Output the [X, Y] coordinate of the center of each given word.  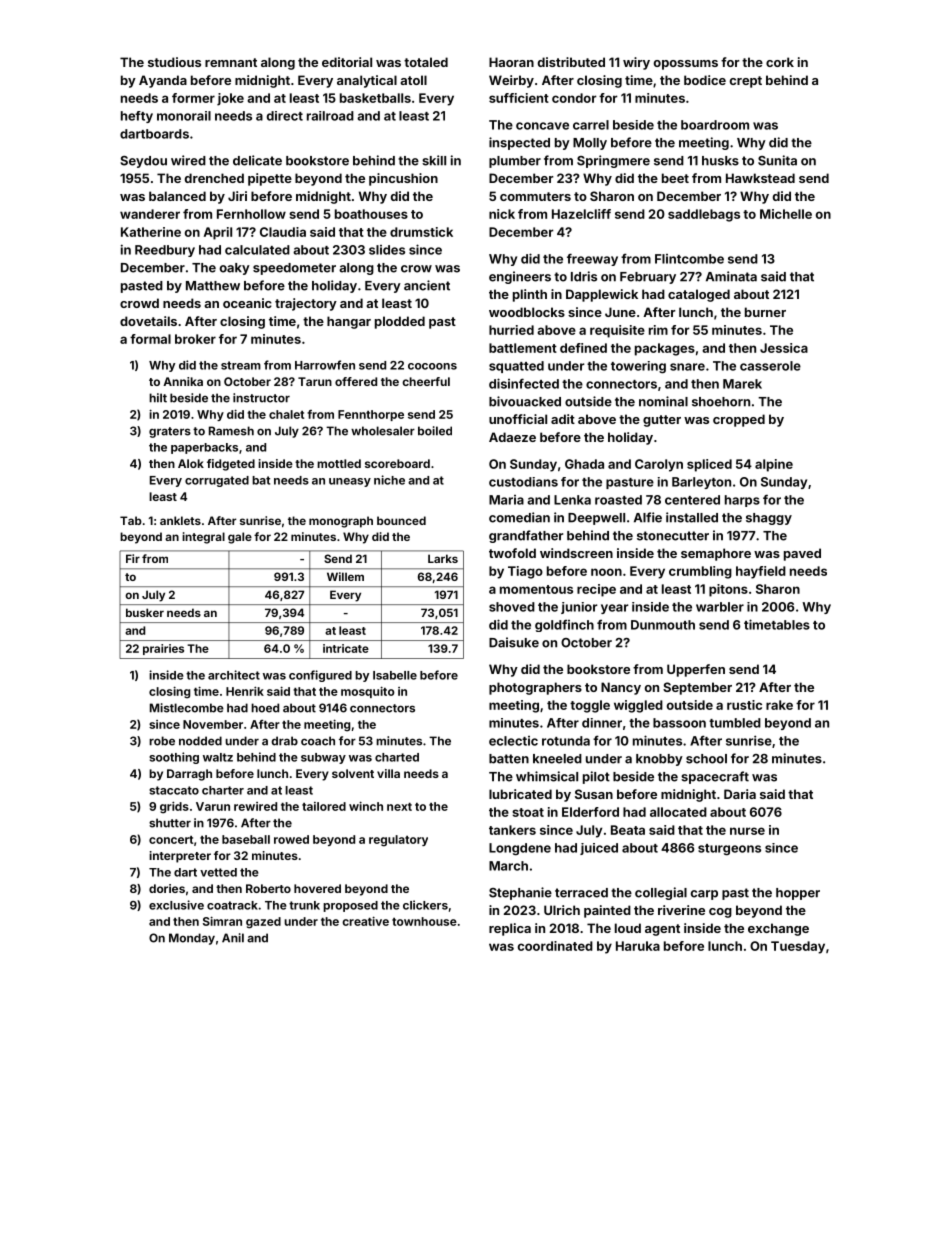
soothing [174, 758]
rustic [744, 705]
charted [397, 757]
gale [240, 538]
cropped [739, 420]
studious [174, 62]
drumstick [421, 232]
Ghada [584, 464]
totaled [426, 62]
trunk [304, 905]
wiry [636, 63]
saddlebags [704, 215]
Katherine [151, 232]
